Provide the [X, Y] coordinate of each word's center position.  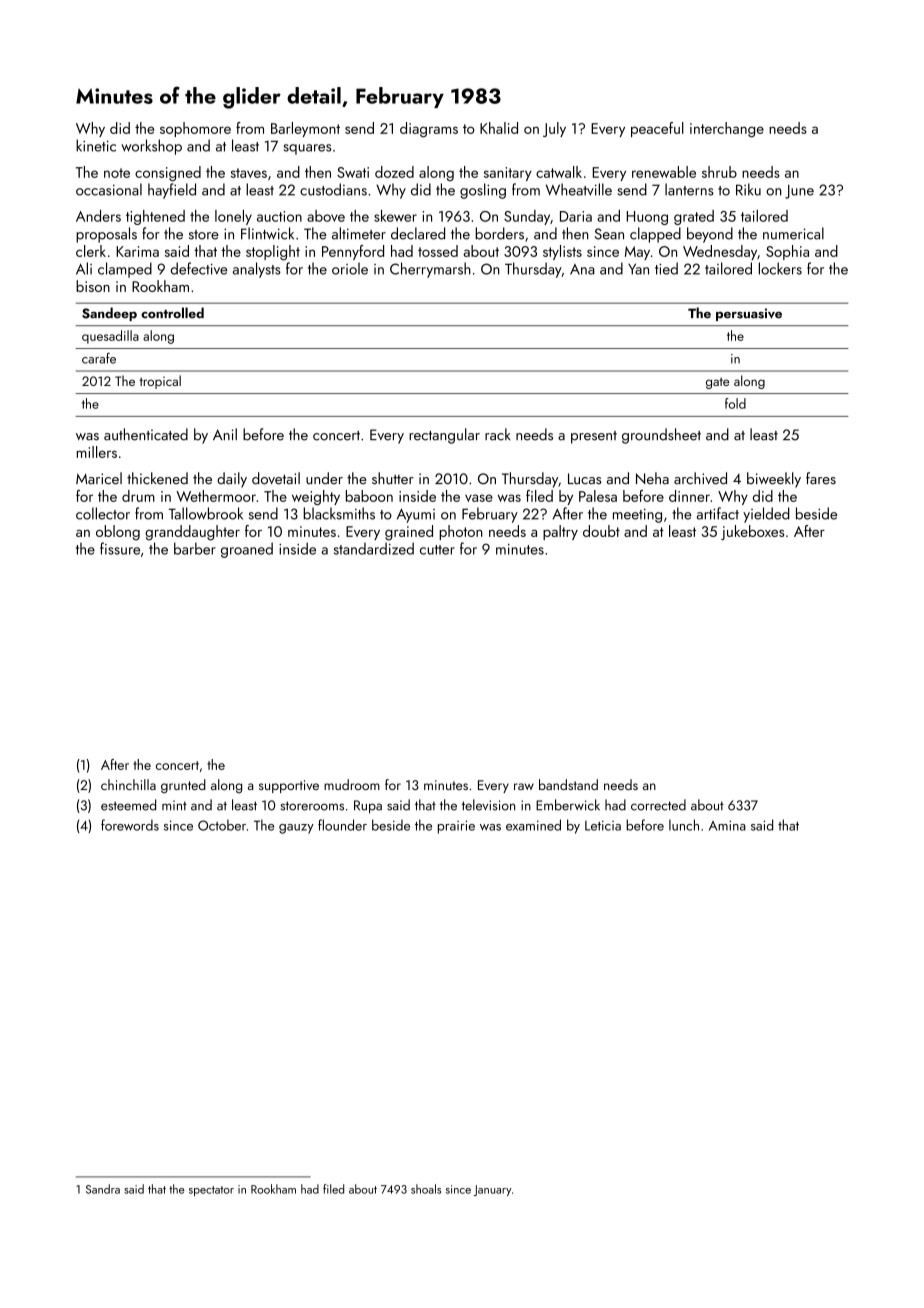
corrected [658, 805]
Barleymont [305, 129]
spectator [211, 1191]
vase [479, 498]
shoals [426, 1189]
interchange [727, 130]
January [493, 1190]
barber [195, 548]
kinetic [96, 145]
